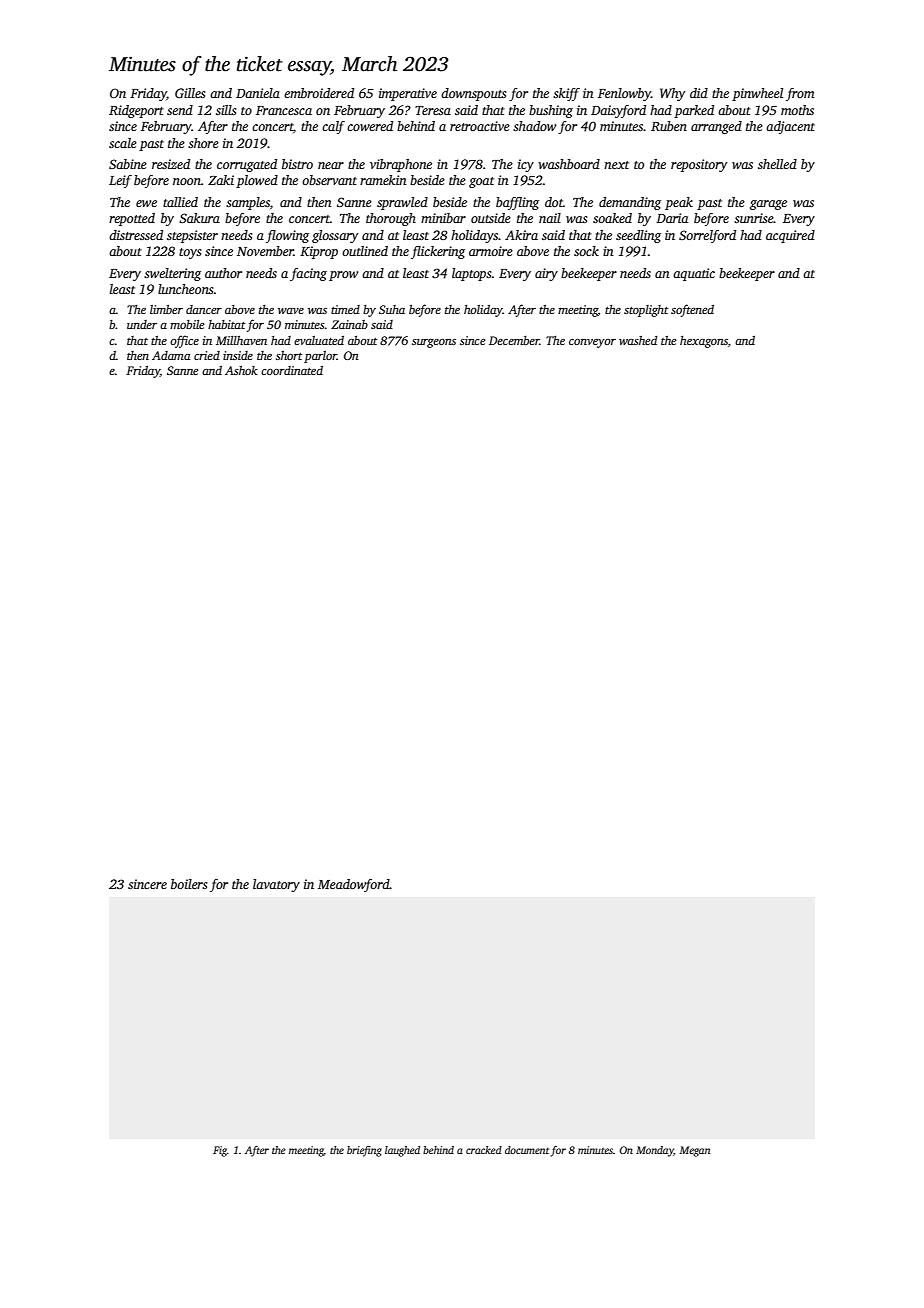  I want to click on Ashok, so click(241, 370).
